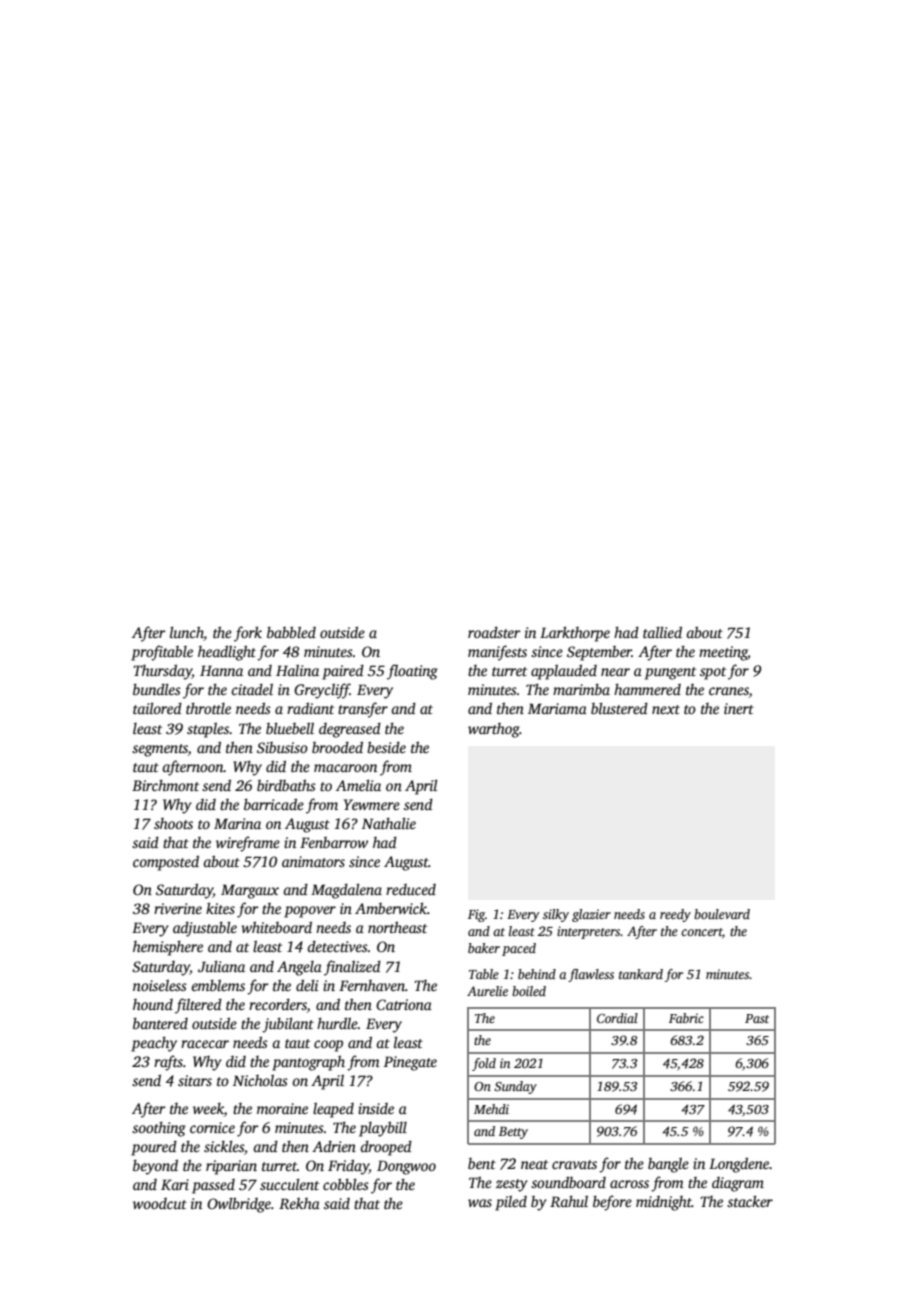 This screenshot has height=1316, width=908. I want to click on boiled, so click(529, 991).
